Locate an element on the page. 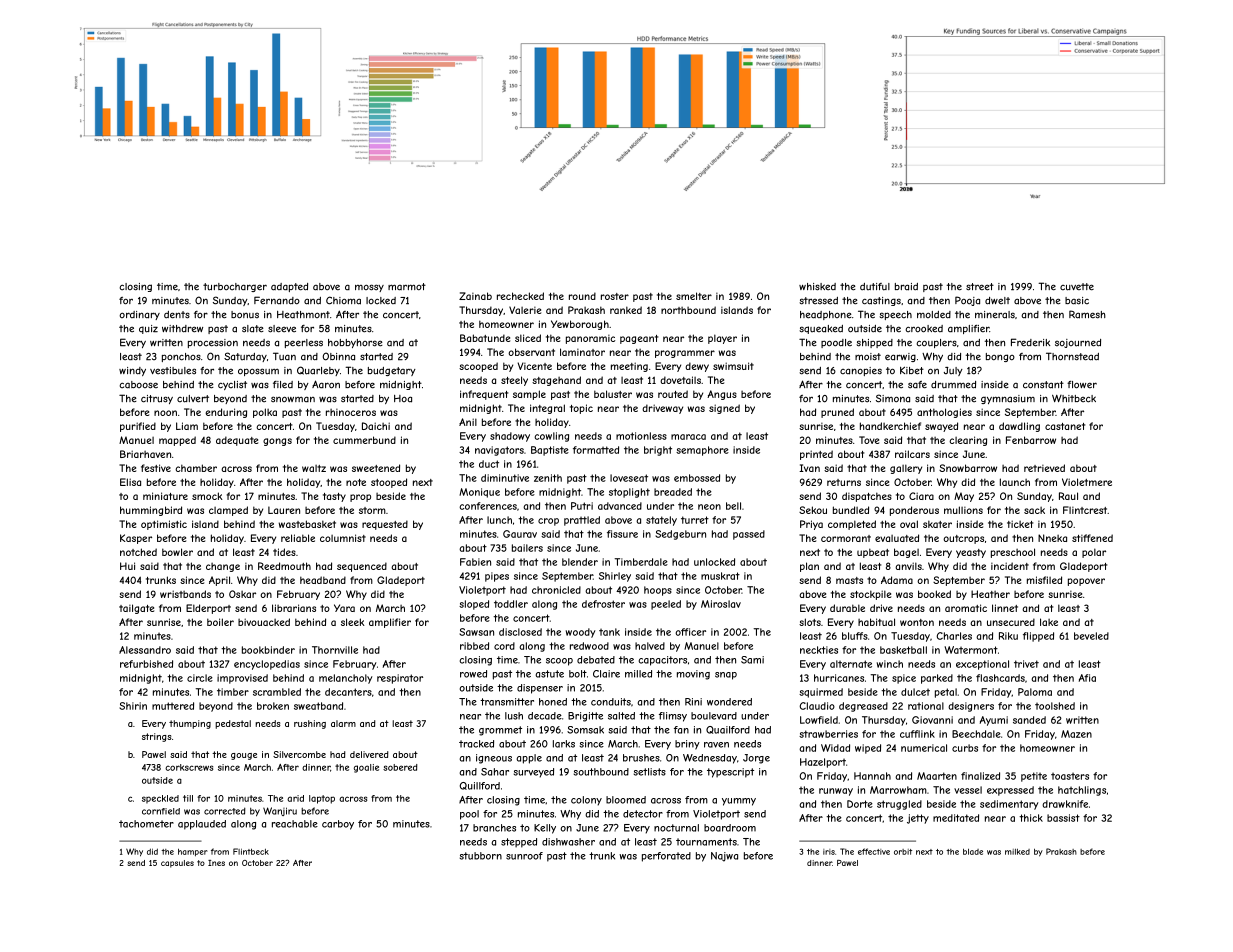 The image size is (1233, 952). ordinary is located at coordinates (139, 315).
